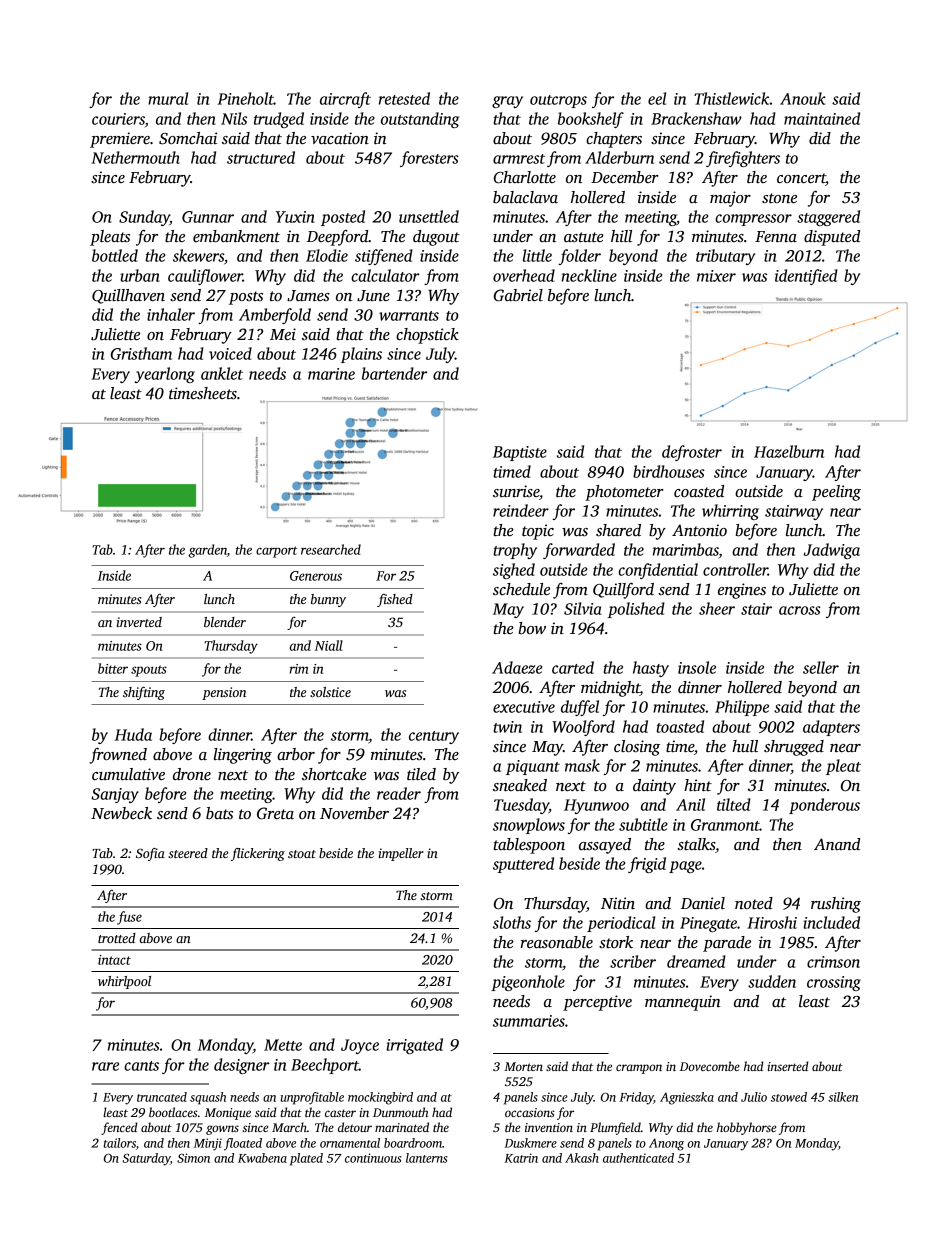 This screenshot has height=1233, width=952. What do you see at coordinates (533, 767) in the screenshot?
I see `piquant` at bounding box center [533, 767].
